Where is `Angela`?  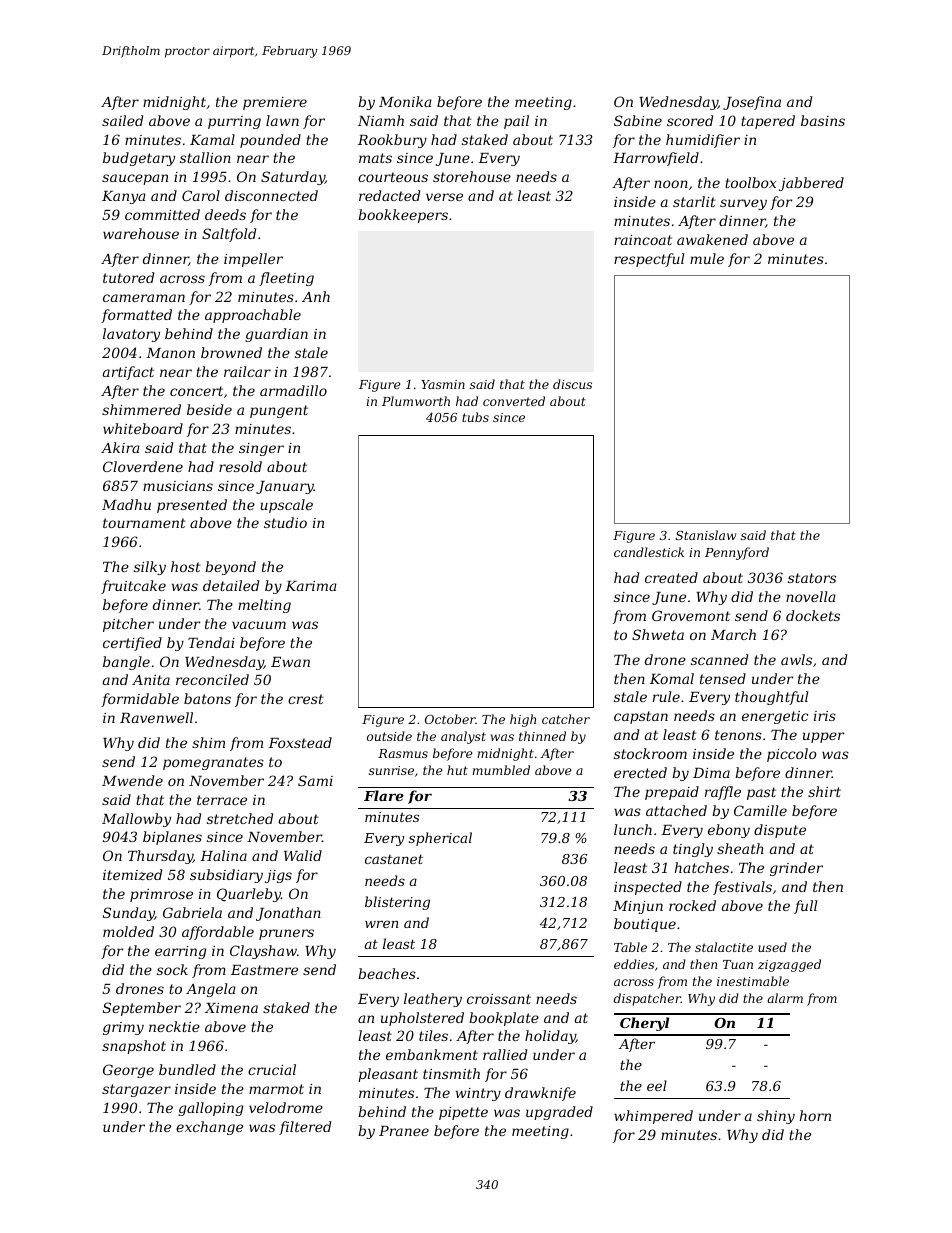
Angela is located at coordinates (211, 990).
